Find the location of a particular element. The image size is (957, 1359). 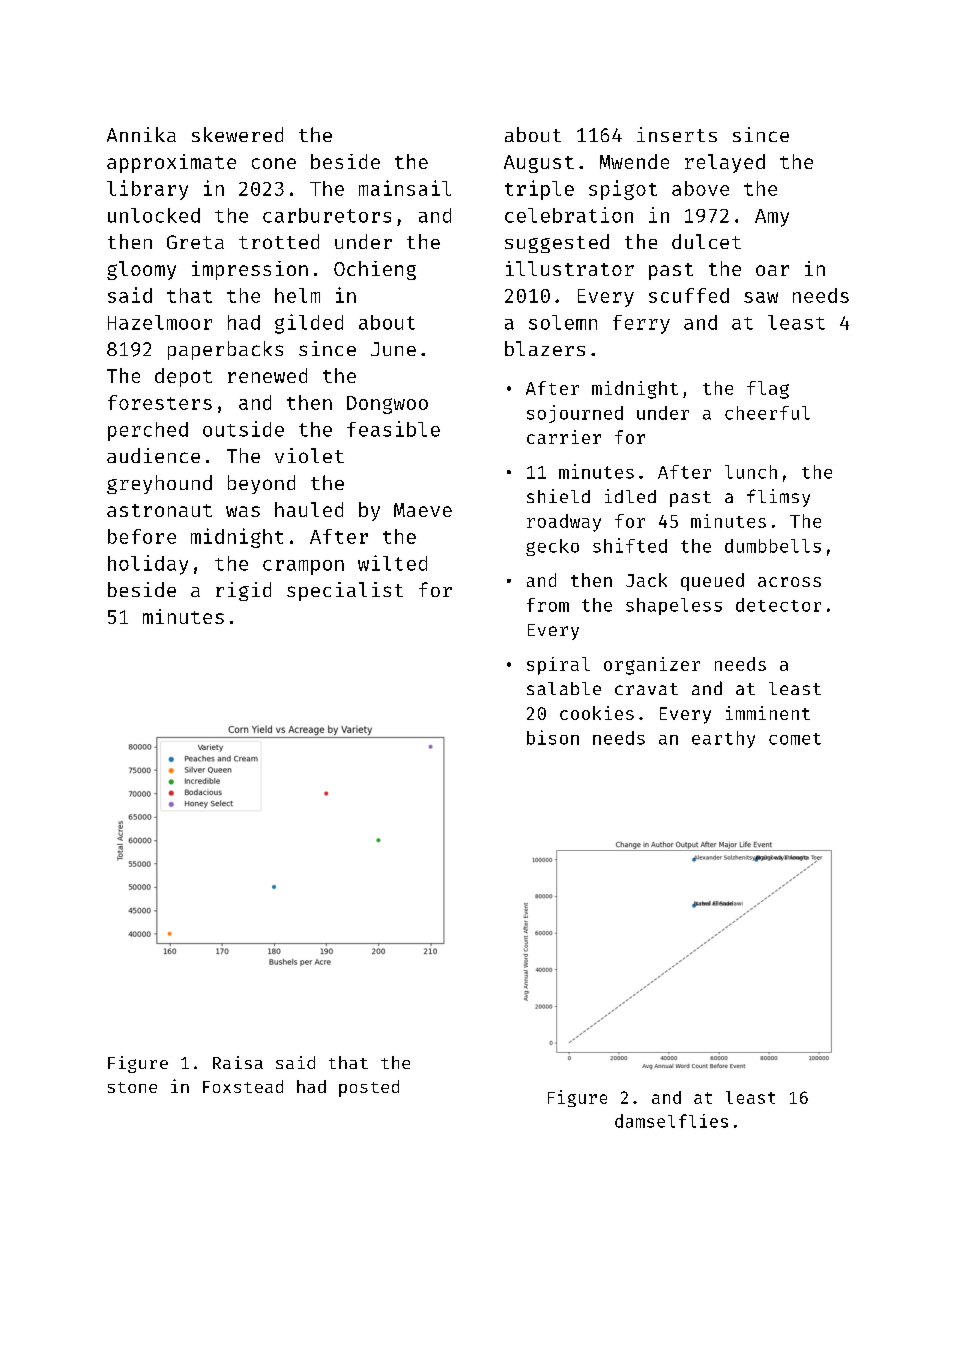

holiday is located at coordinates (148, 565).
